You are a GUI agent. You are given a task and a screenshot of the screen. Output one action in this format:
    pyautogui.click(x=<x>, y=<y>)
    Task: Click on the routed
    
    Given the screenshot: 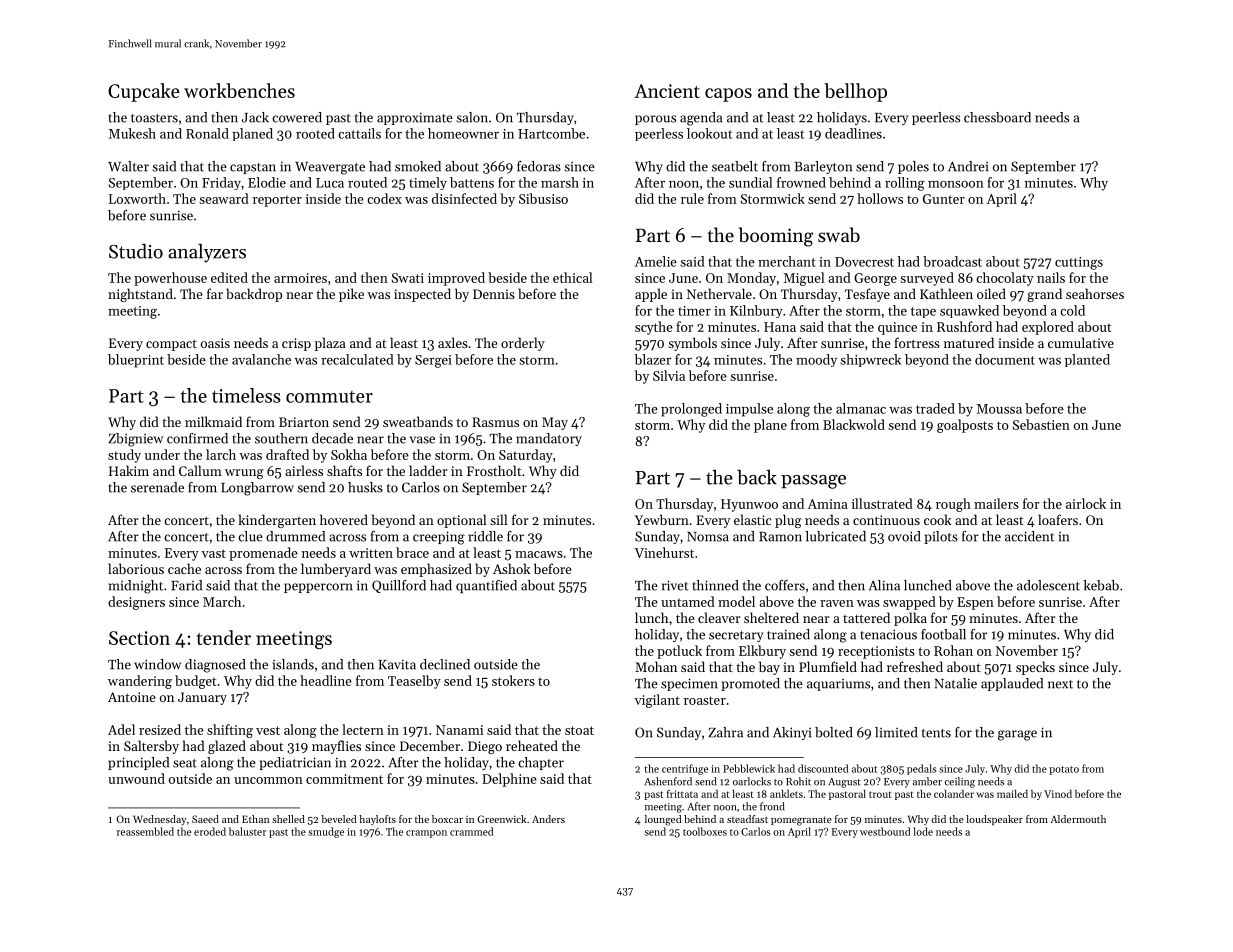 What is the action you would take?
    pyautogui.click(x=367, y=182)
